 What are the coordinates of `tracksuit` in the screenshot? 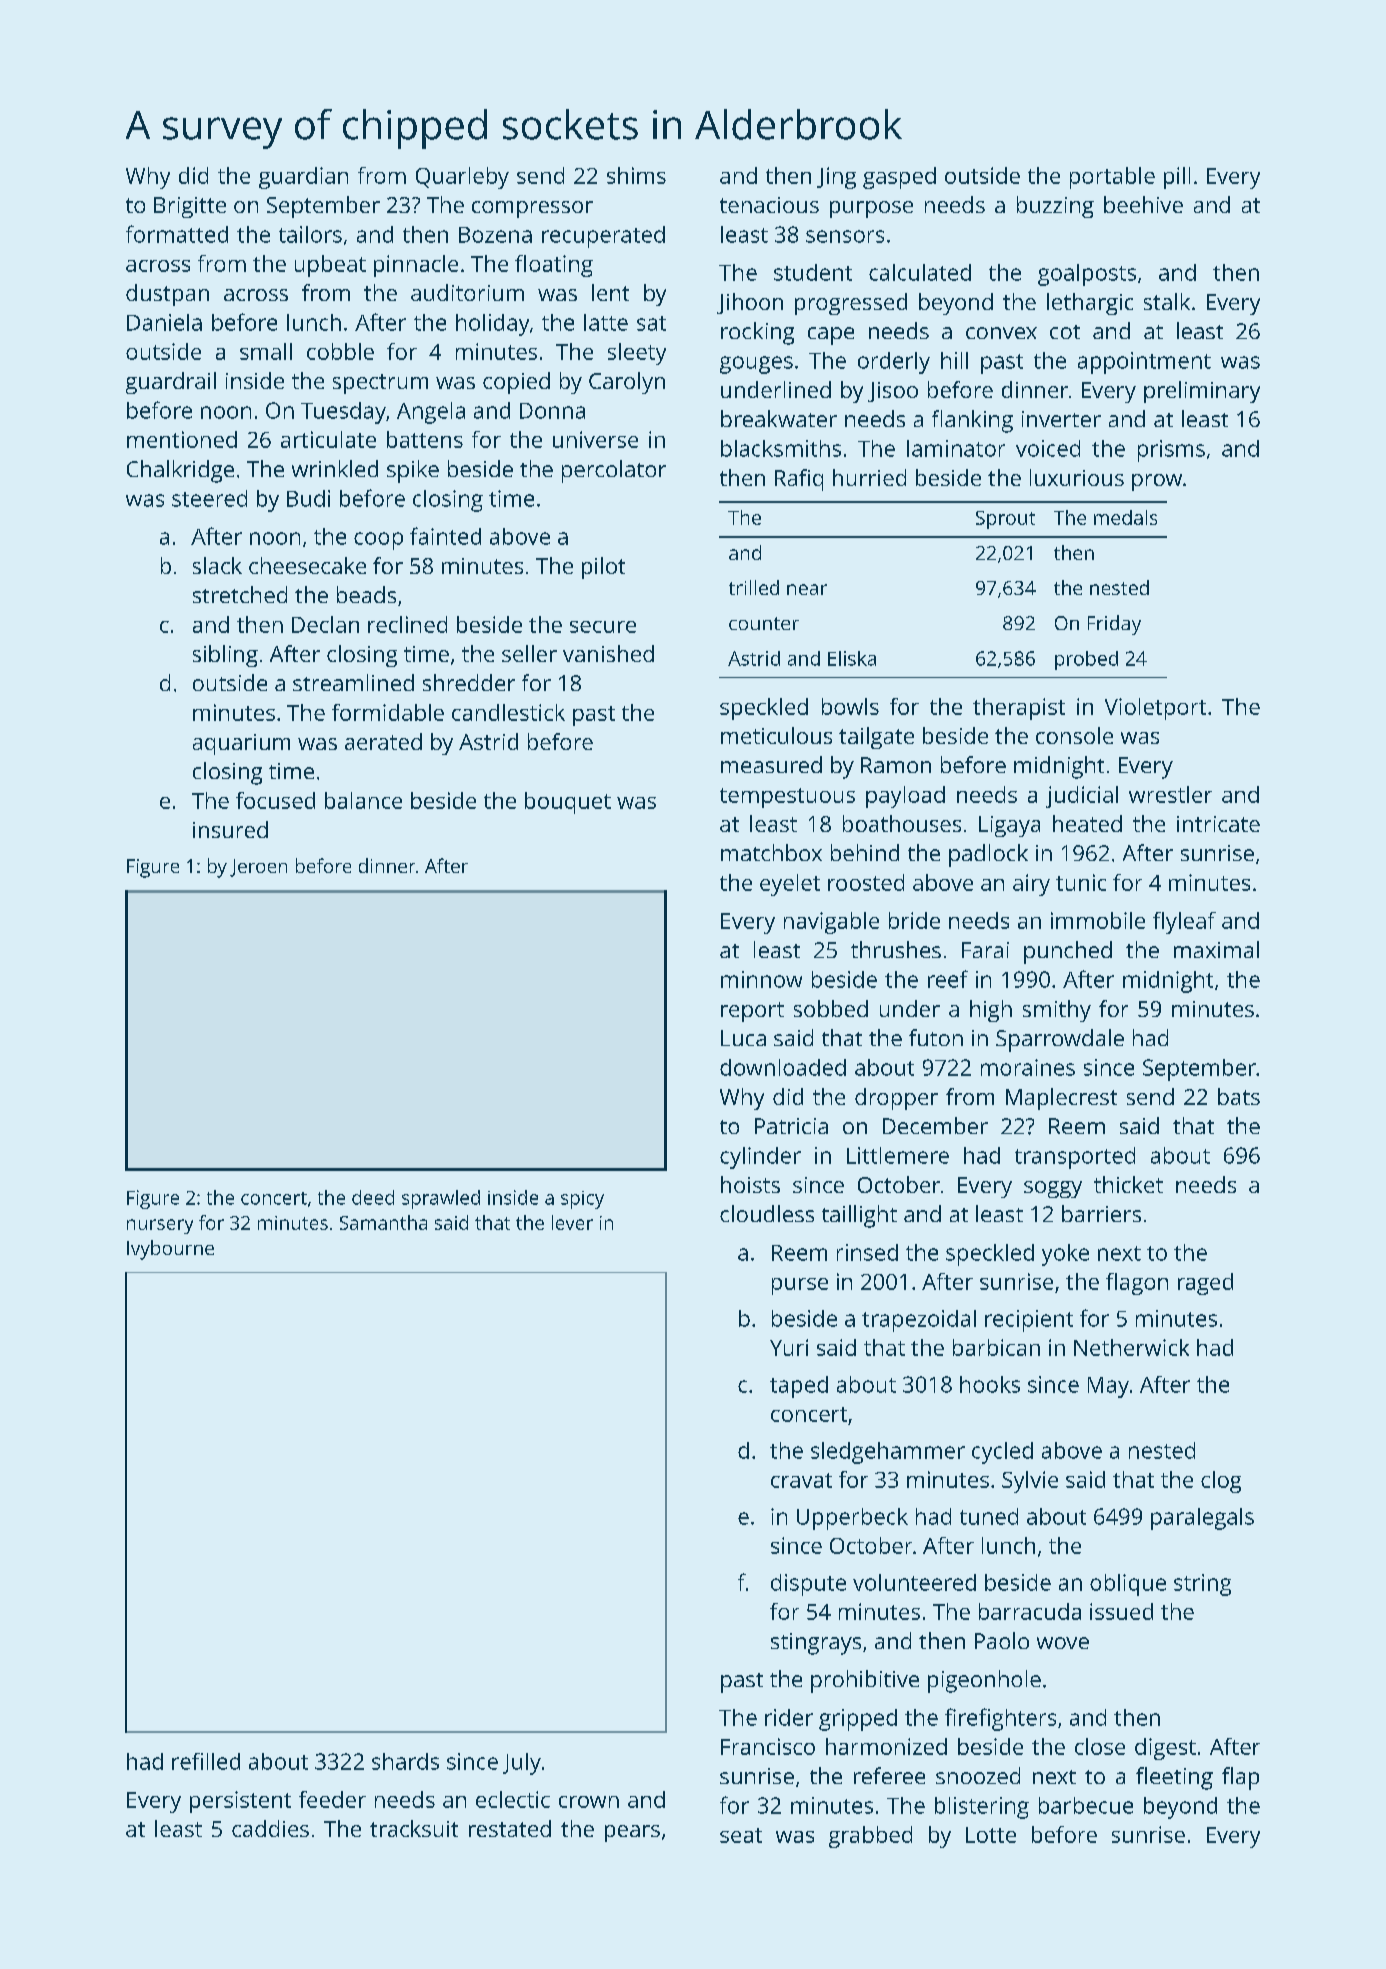 It's located at (414, 1828).
